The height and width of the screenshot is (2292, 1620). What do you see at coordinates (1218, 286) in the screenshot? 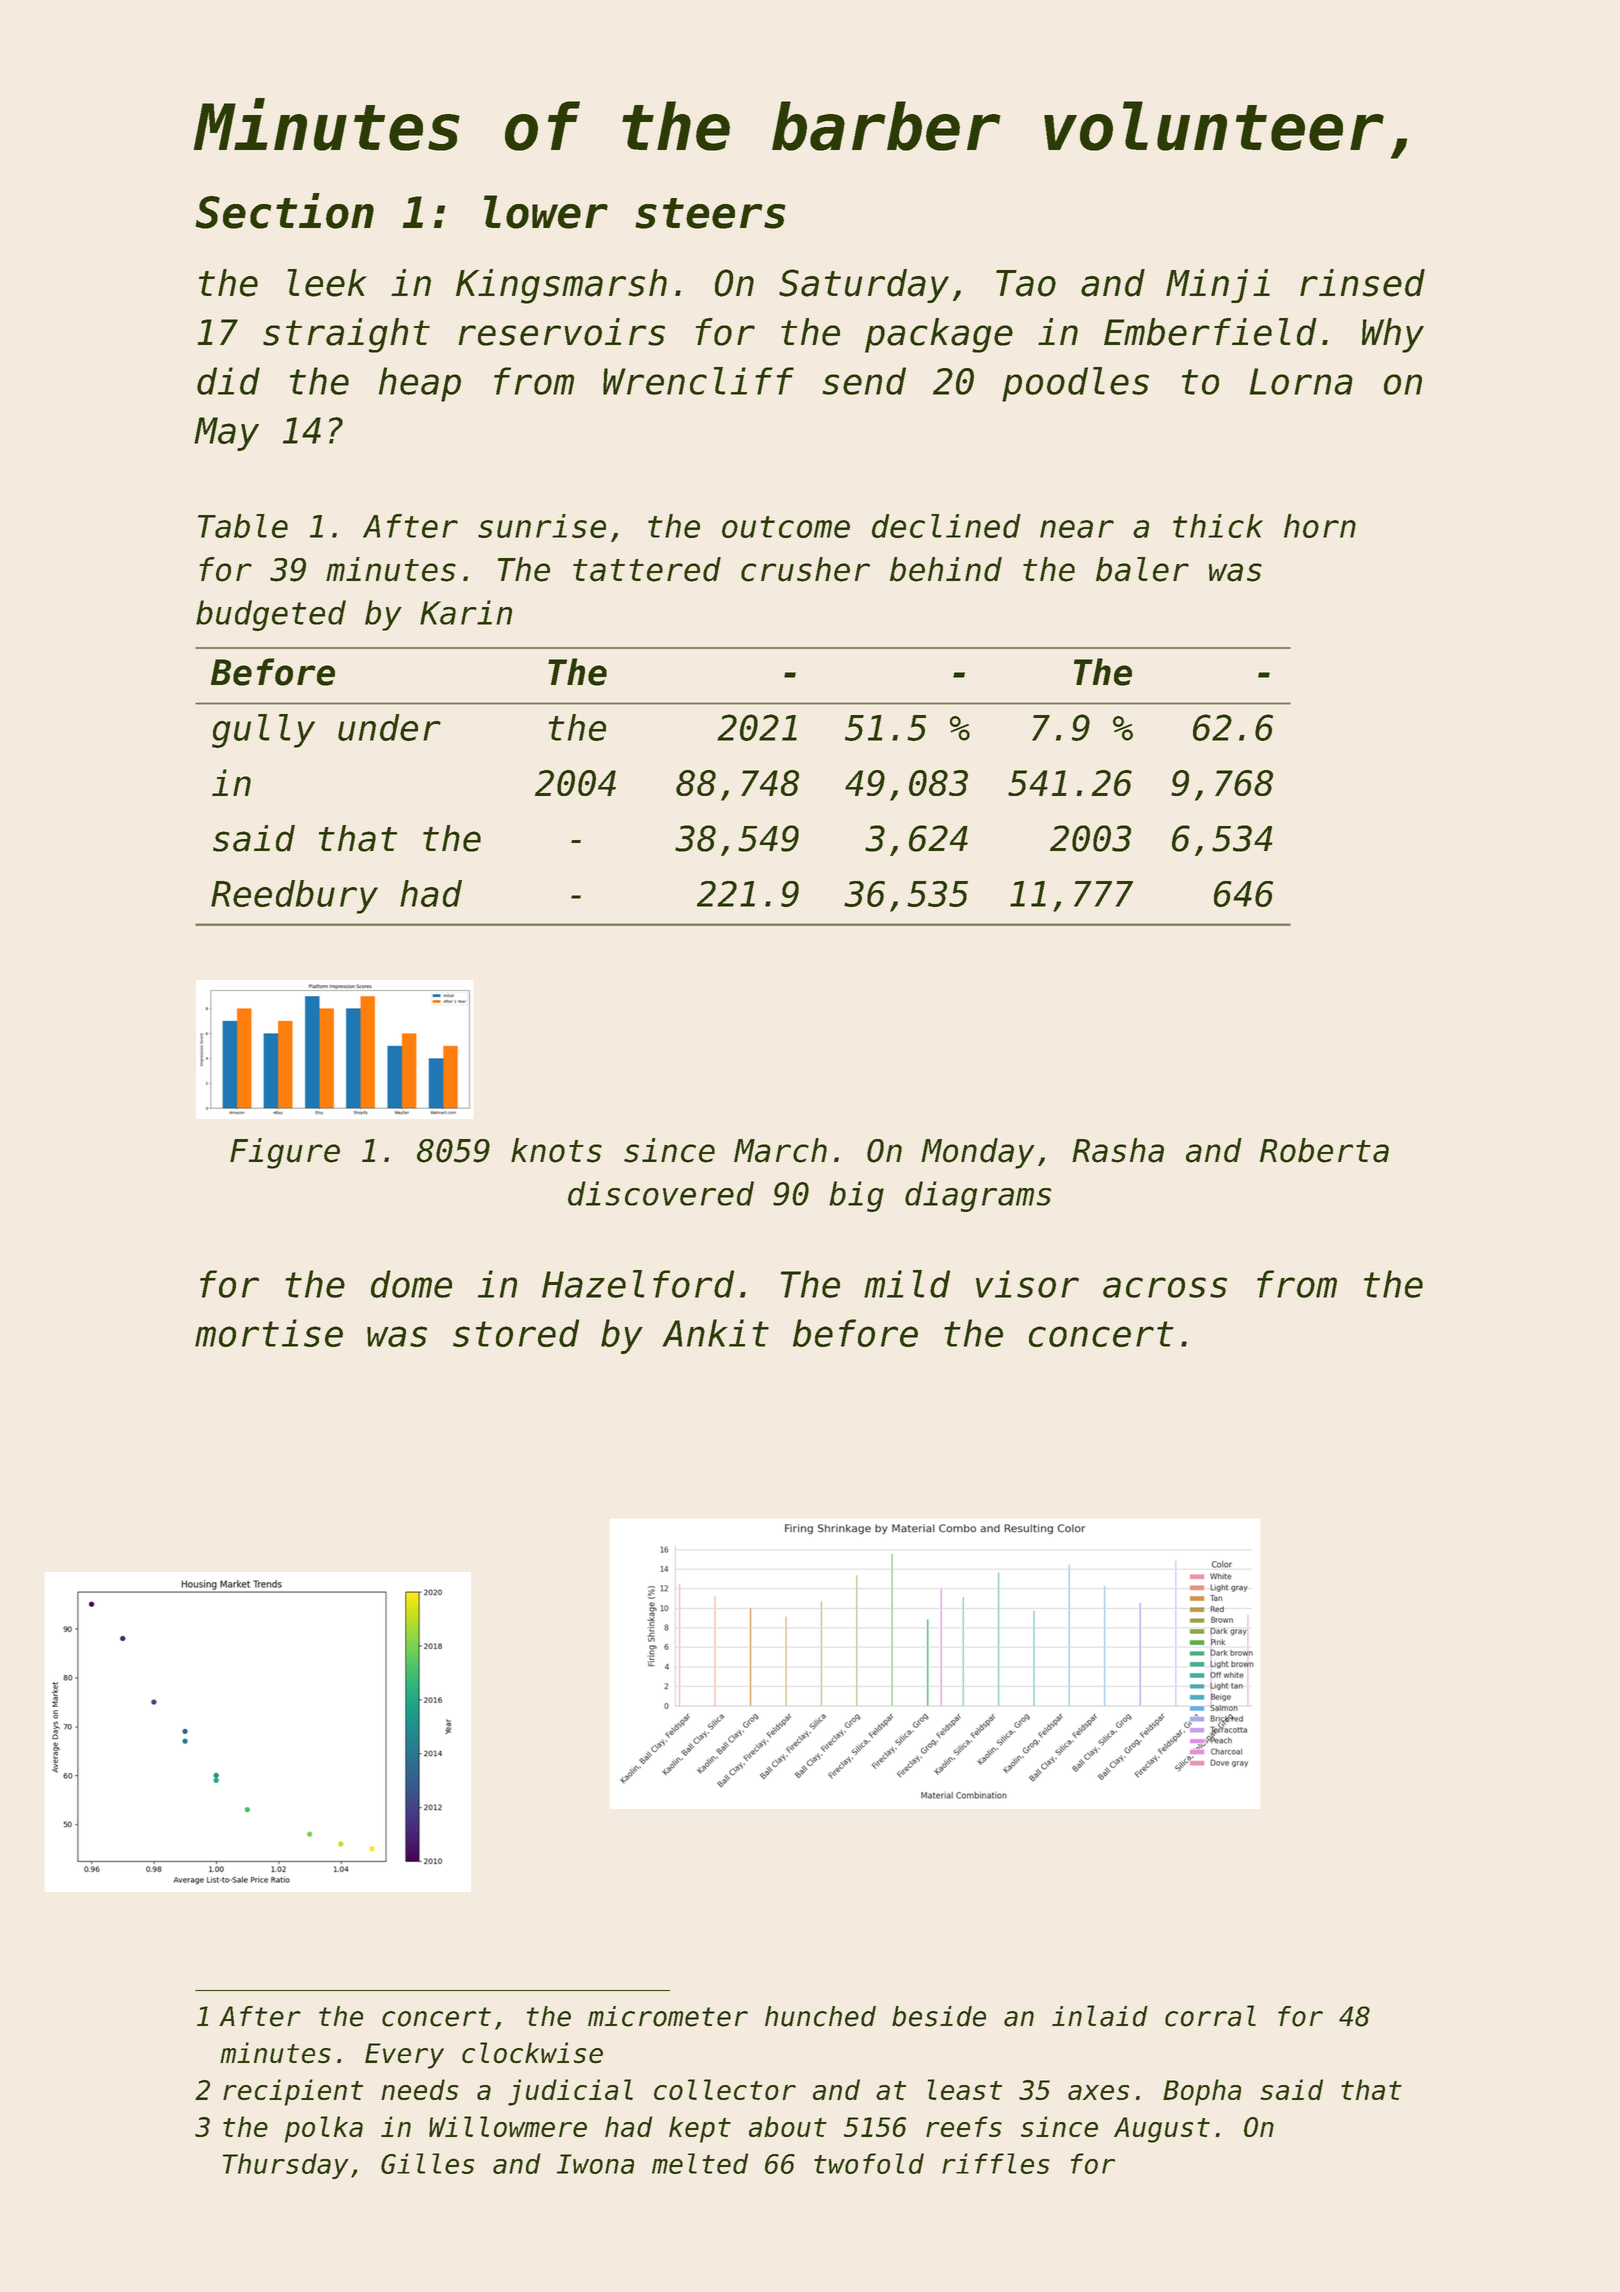
I see `Minji` at bounding box center [1218, 286].
